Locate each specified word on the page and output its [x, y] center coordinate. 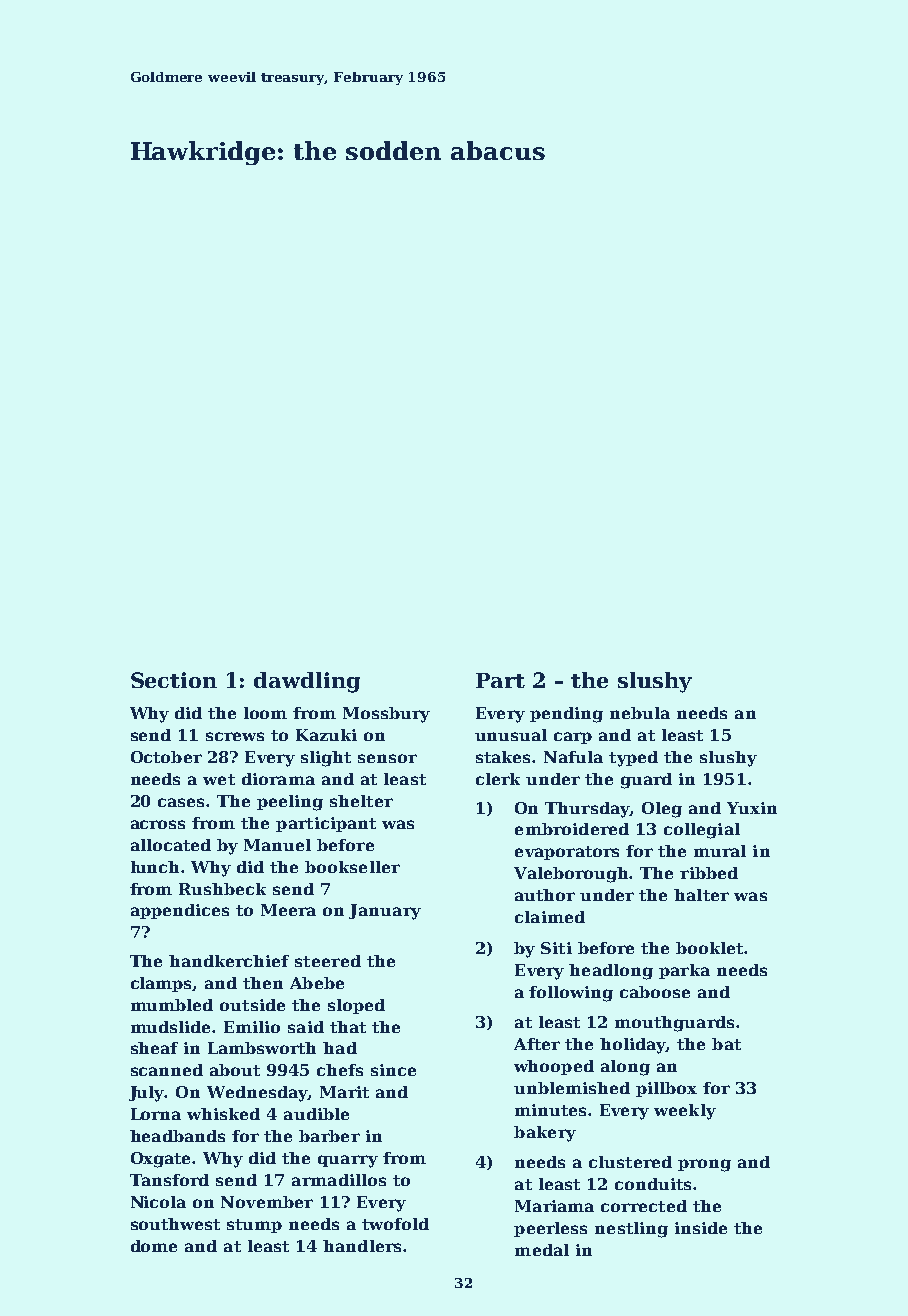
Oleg [662, 810]
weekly [685, 1112]
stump [254, 1226]
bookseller [352, 867]
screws [235, 736]
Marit [344, 1092]
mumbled [172, 1005]
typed [633, 759]
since [393, 1070]
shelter [361, 801]
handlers [362, 1246]
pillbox [666, 1089]
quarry [348, 1161]
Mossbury [386, 715]
